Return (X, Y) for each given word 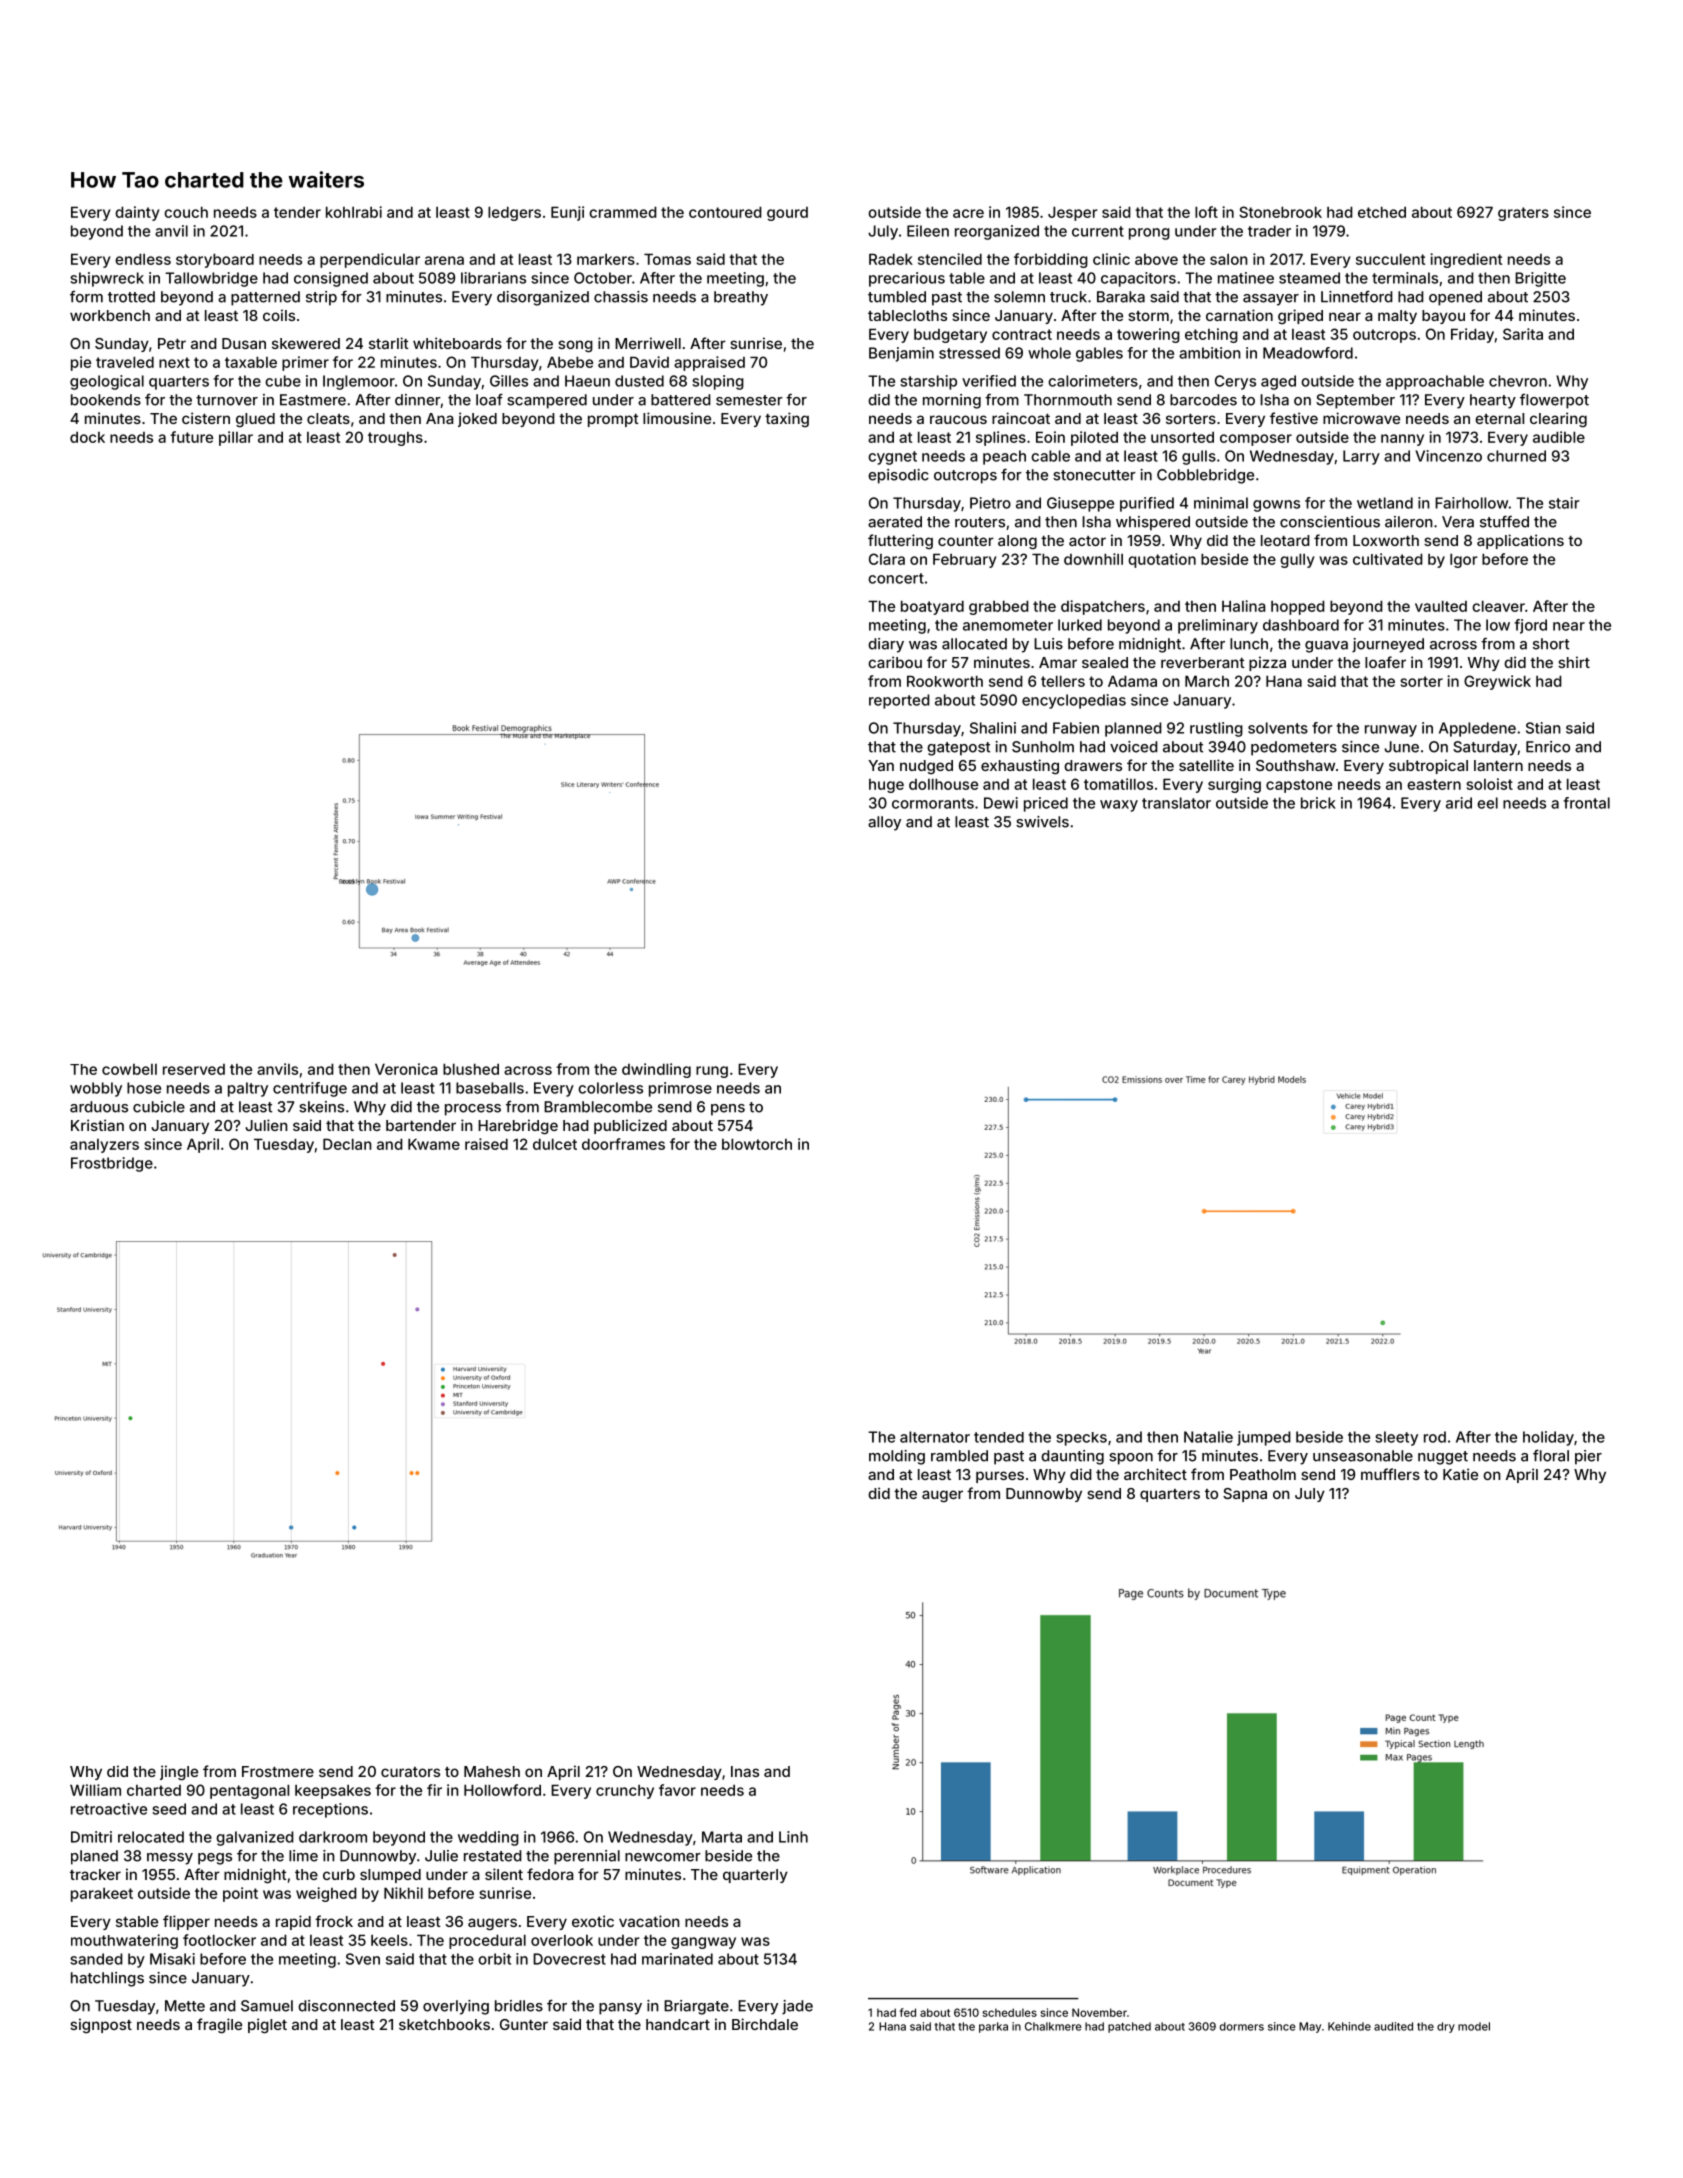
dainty (137, 213)
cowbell (129, 1069)
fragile (219, 2026)
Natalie (1208, 1437)
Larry (1361, 457)
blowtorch (757, 1144)
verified (989, 381)
